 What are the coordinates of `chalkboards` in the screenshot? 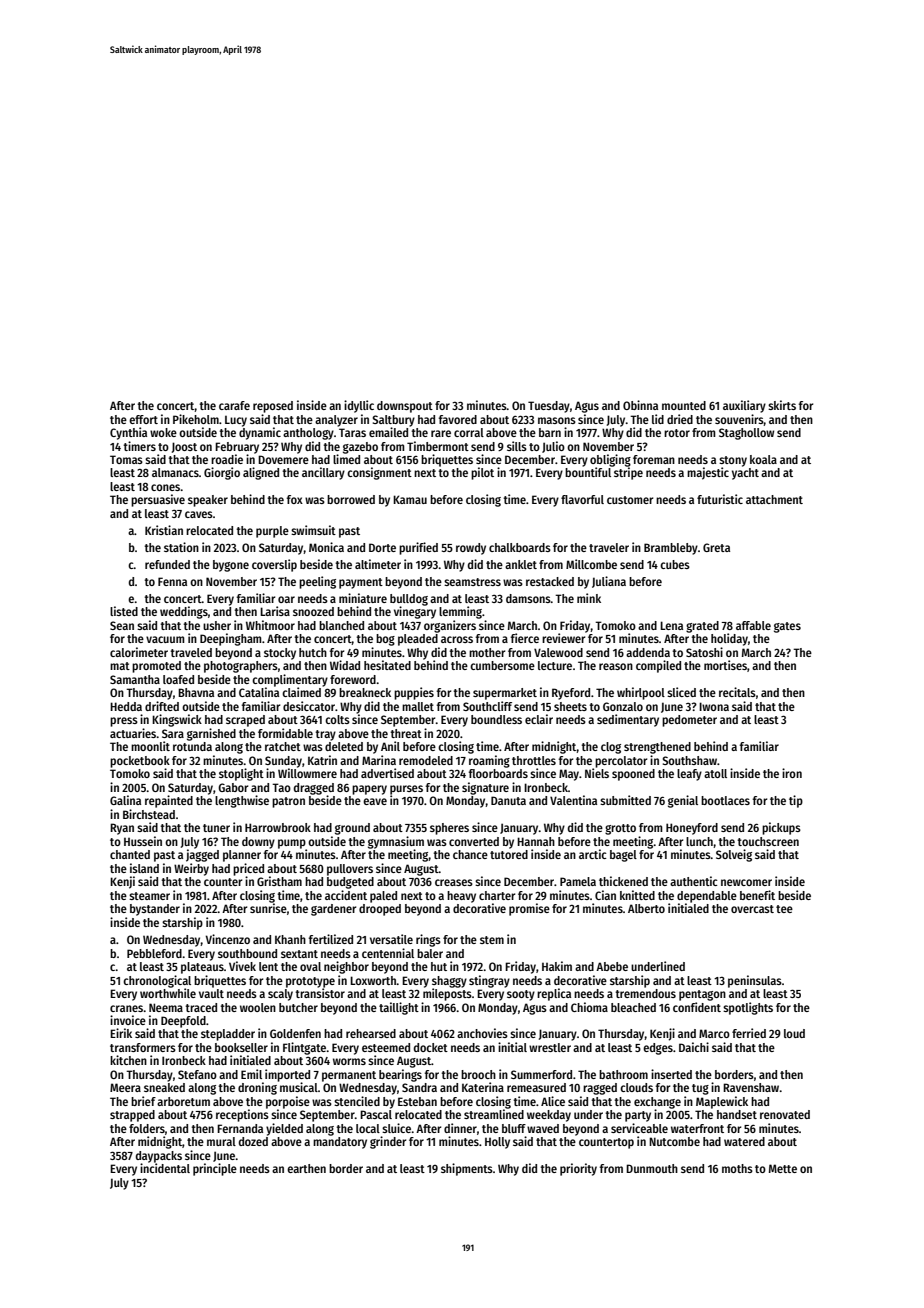 It's located at (520, 547).
